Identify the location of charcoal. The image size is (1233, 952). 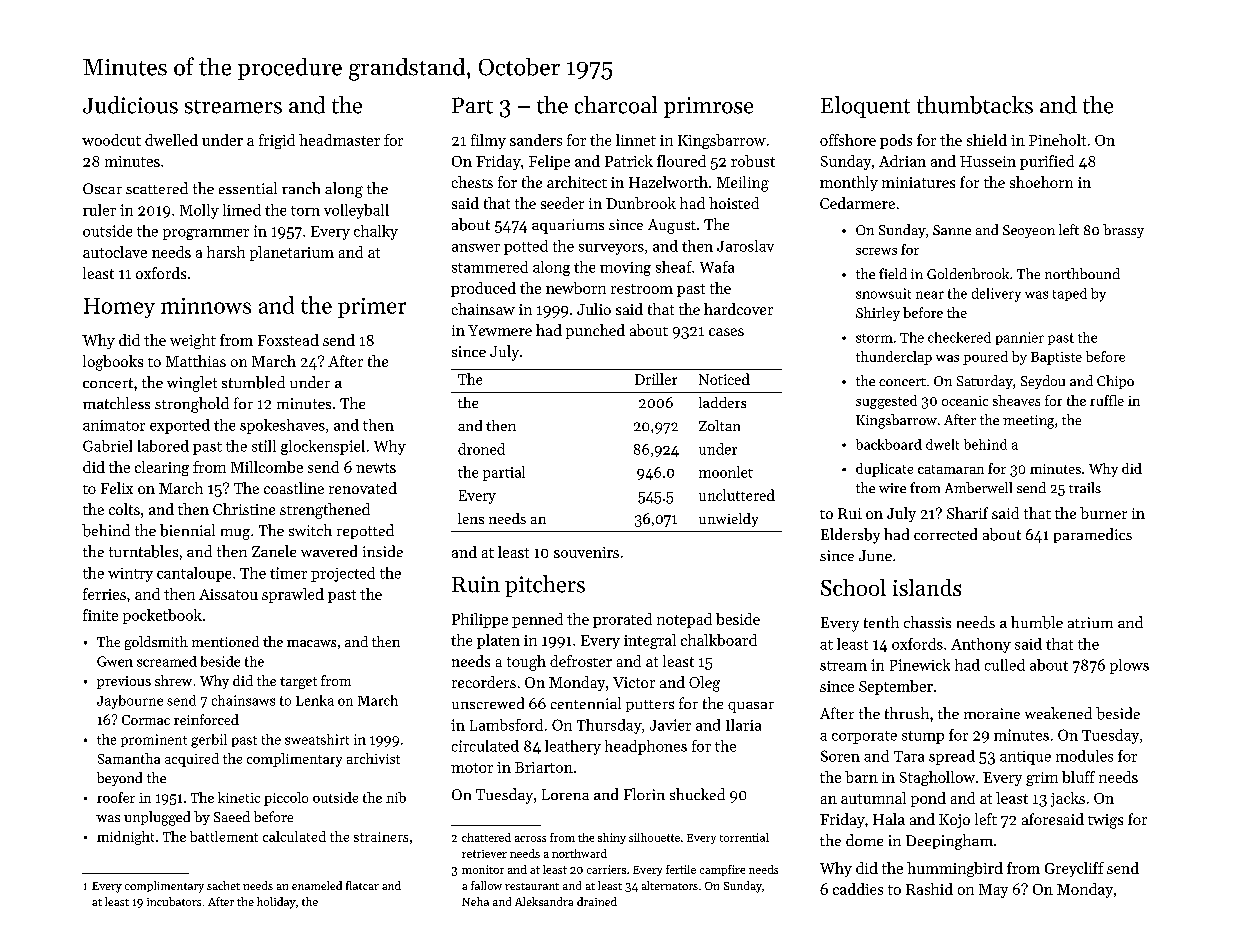
(616, 105).
